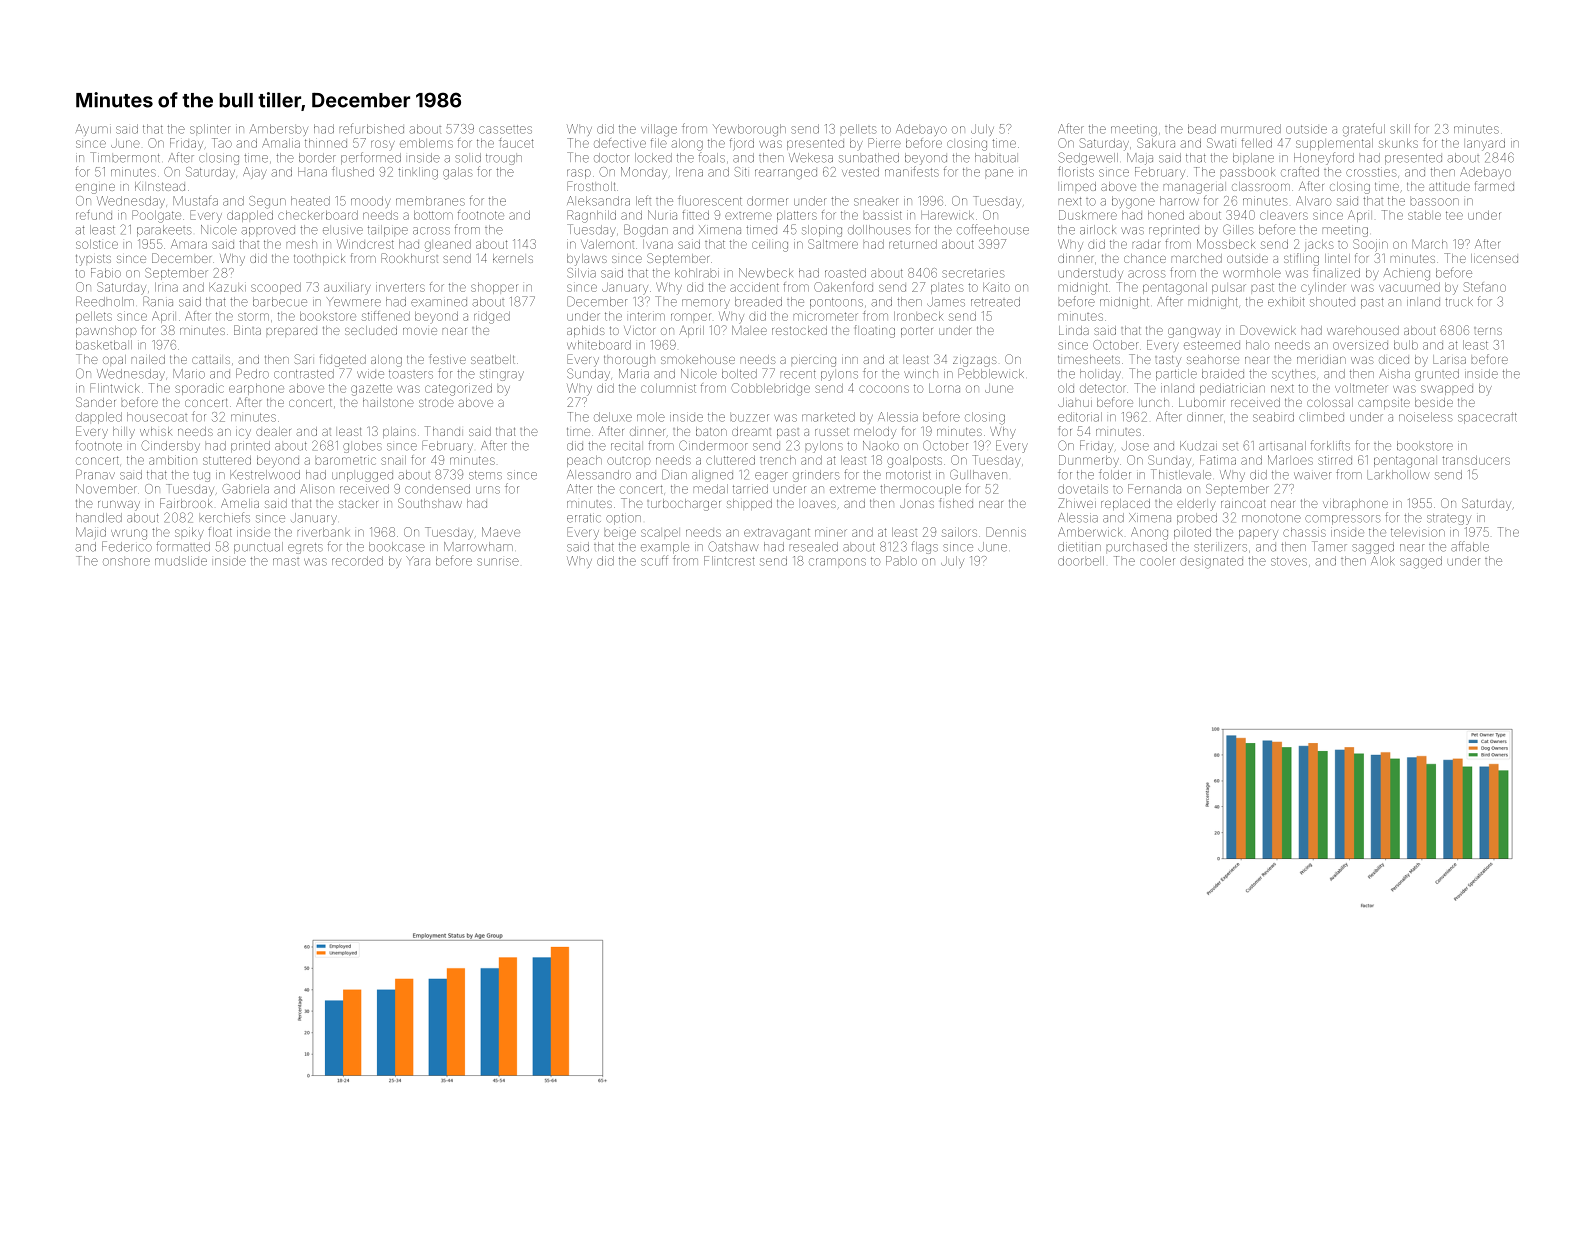 The image size is (1596, 1233). What do you see at coordinates (430, 503) in the screenshot?
I see `Southshaw` at bounding box center [430, 503].
